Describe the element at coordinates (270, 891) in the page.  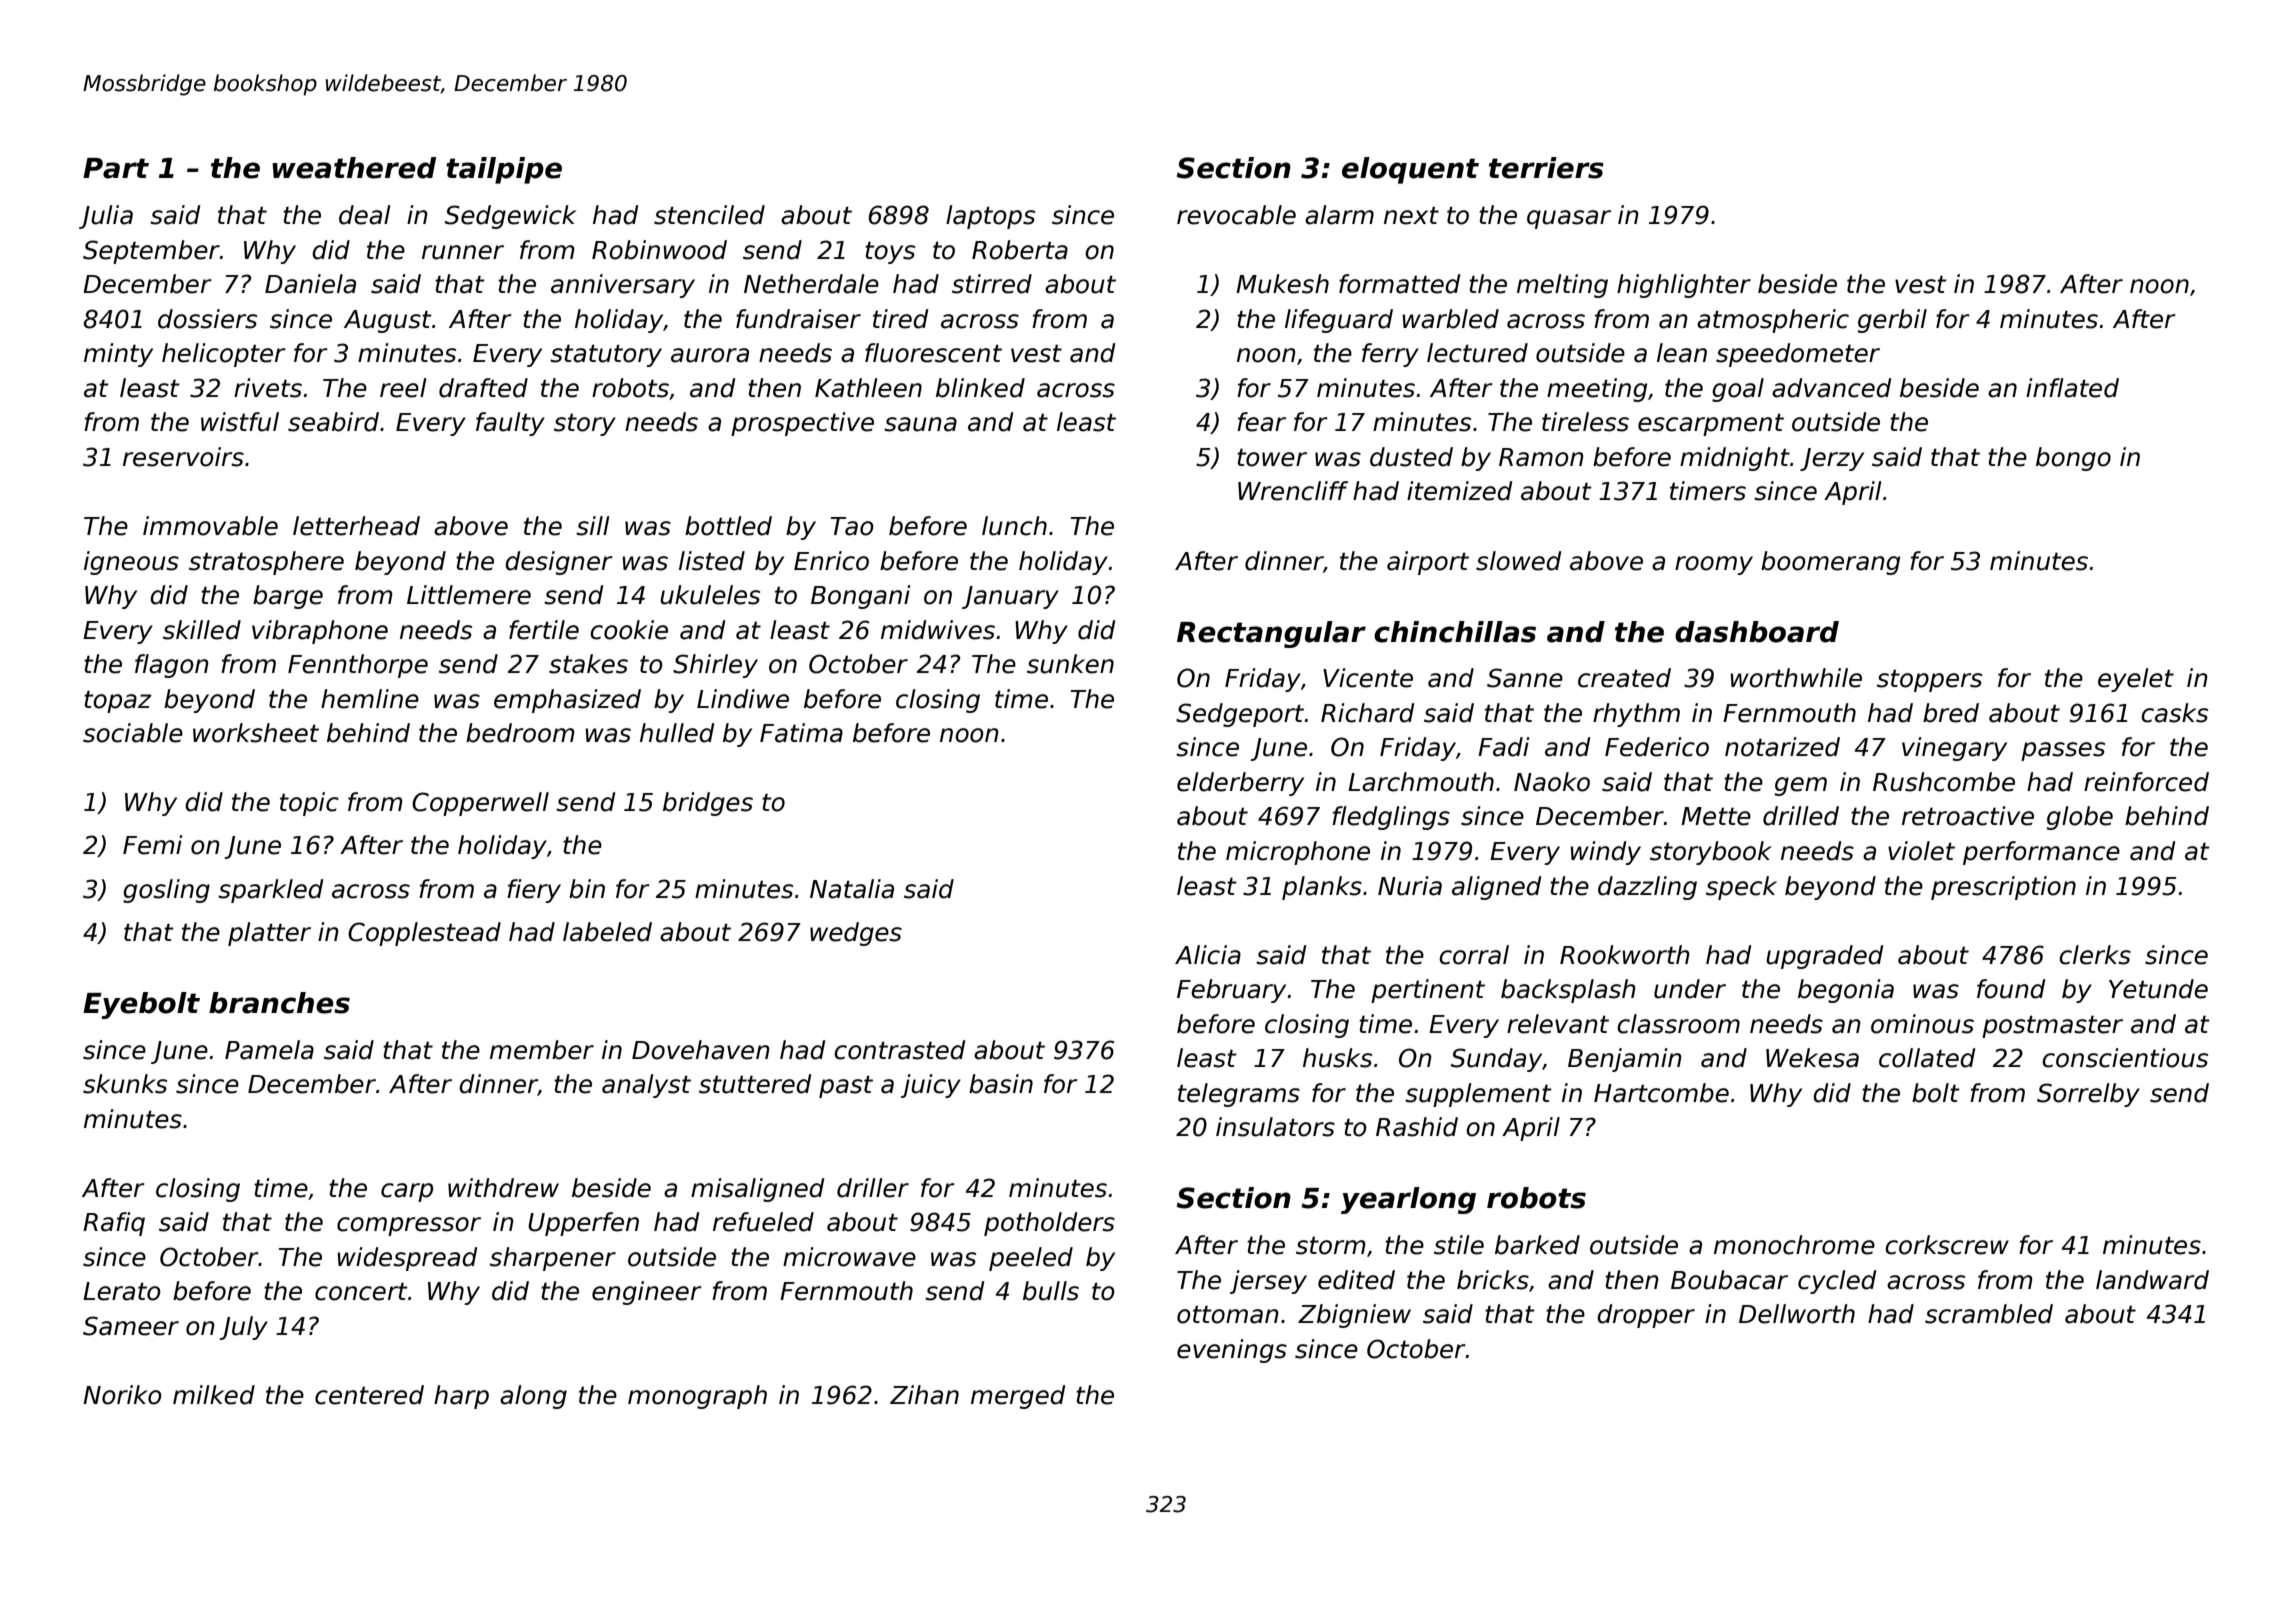
I see `sparkled` at that location.
